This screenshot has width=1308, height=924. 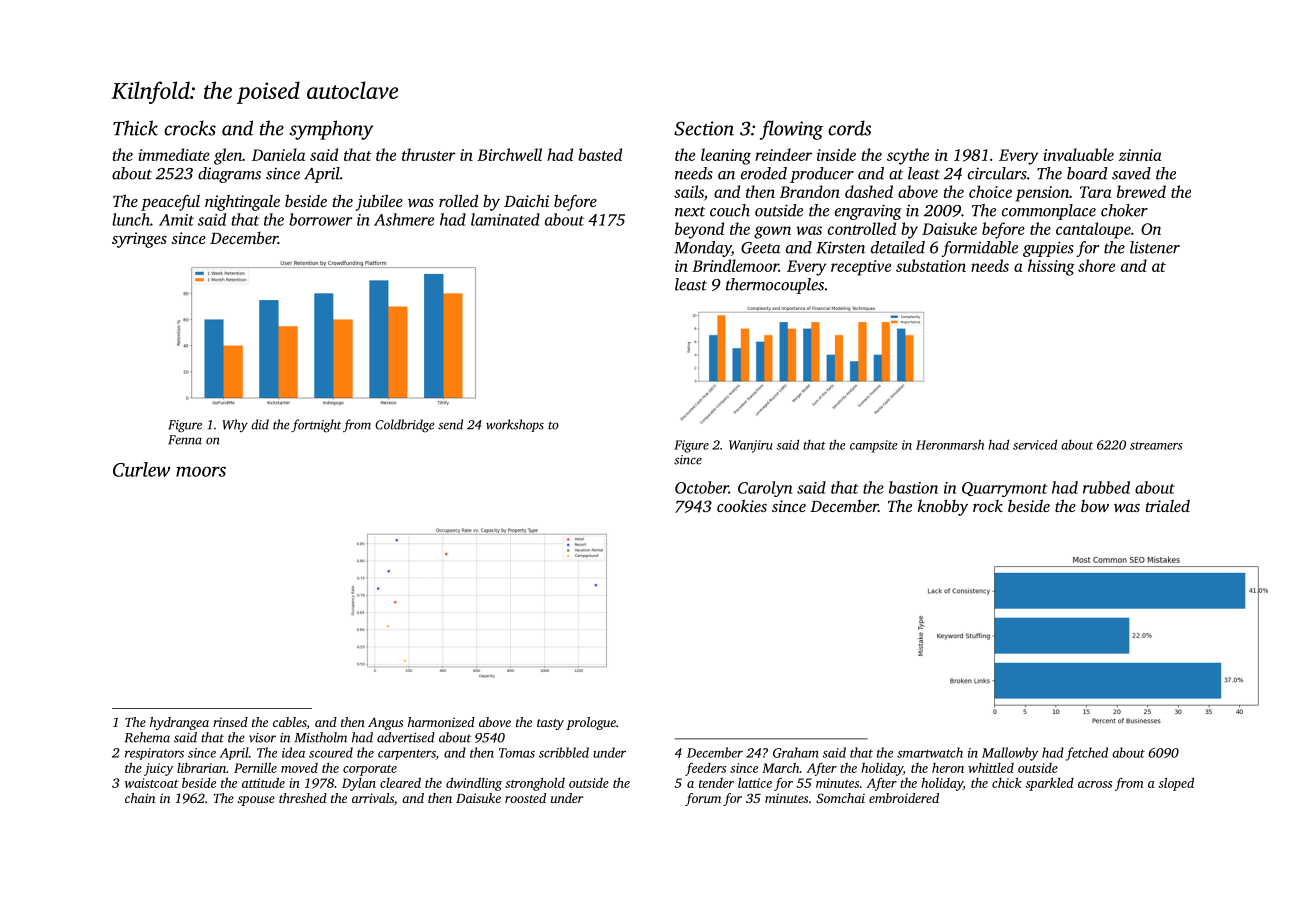 What do you see at coordinates (742, 505) in the screenshot?
I see `cookies` at bounding box center [742, 505].
